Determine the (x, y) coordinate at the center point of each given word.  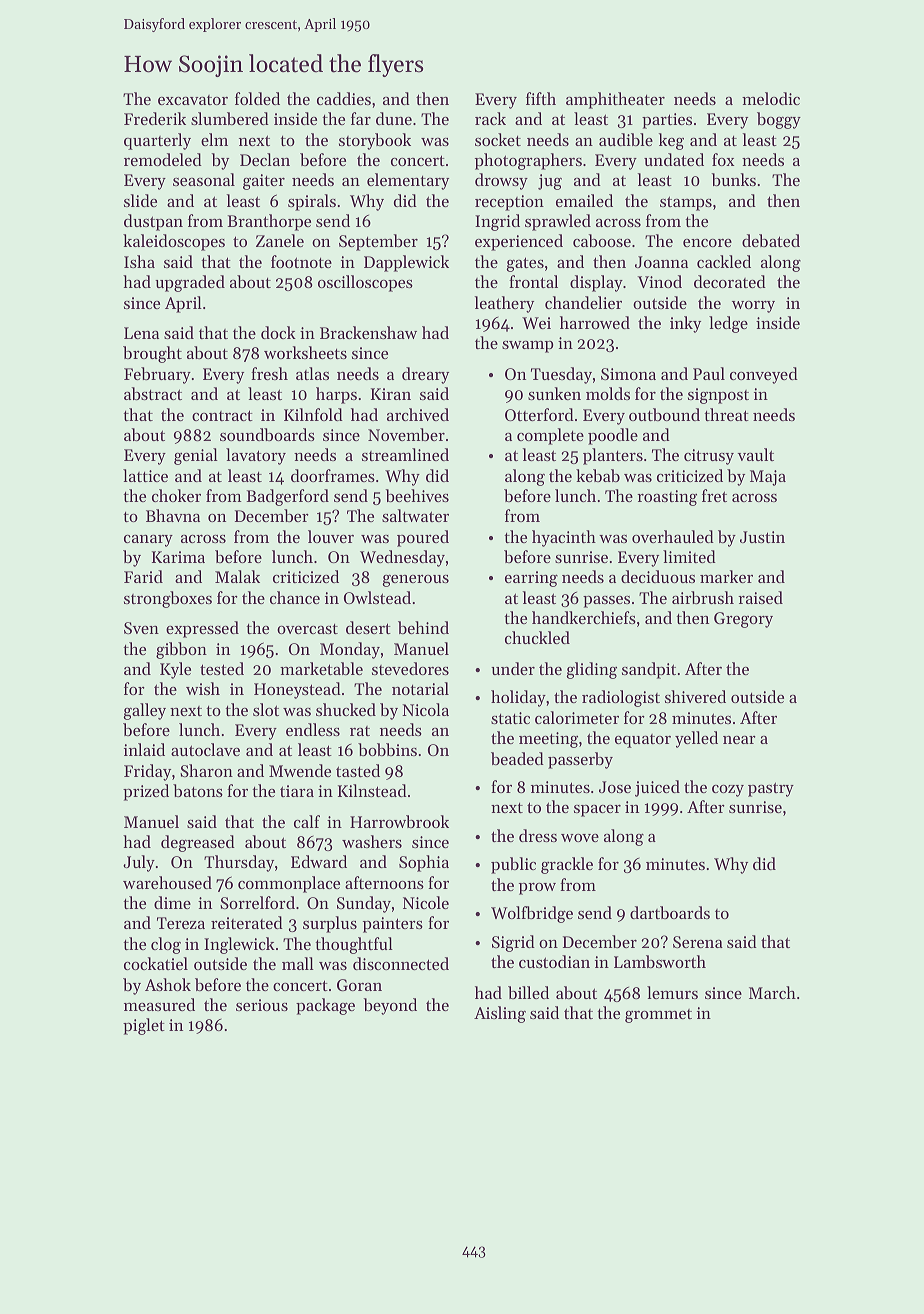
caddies (344, 98)
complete (550, 436)
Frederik (155, 118)
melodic (771, 98)
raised (760, 597)
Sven (141, 628)
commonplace (289, 884)
